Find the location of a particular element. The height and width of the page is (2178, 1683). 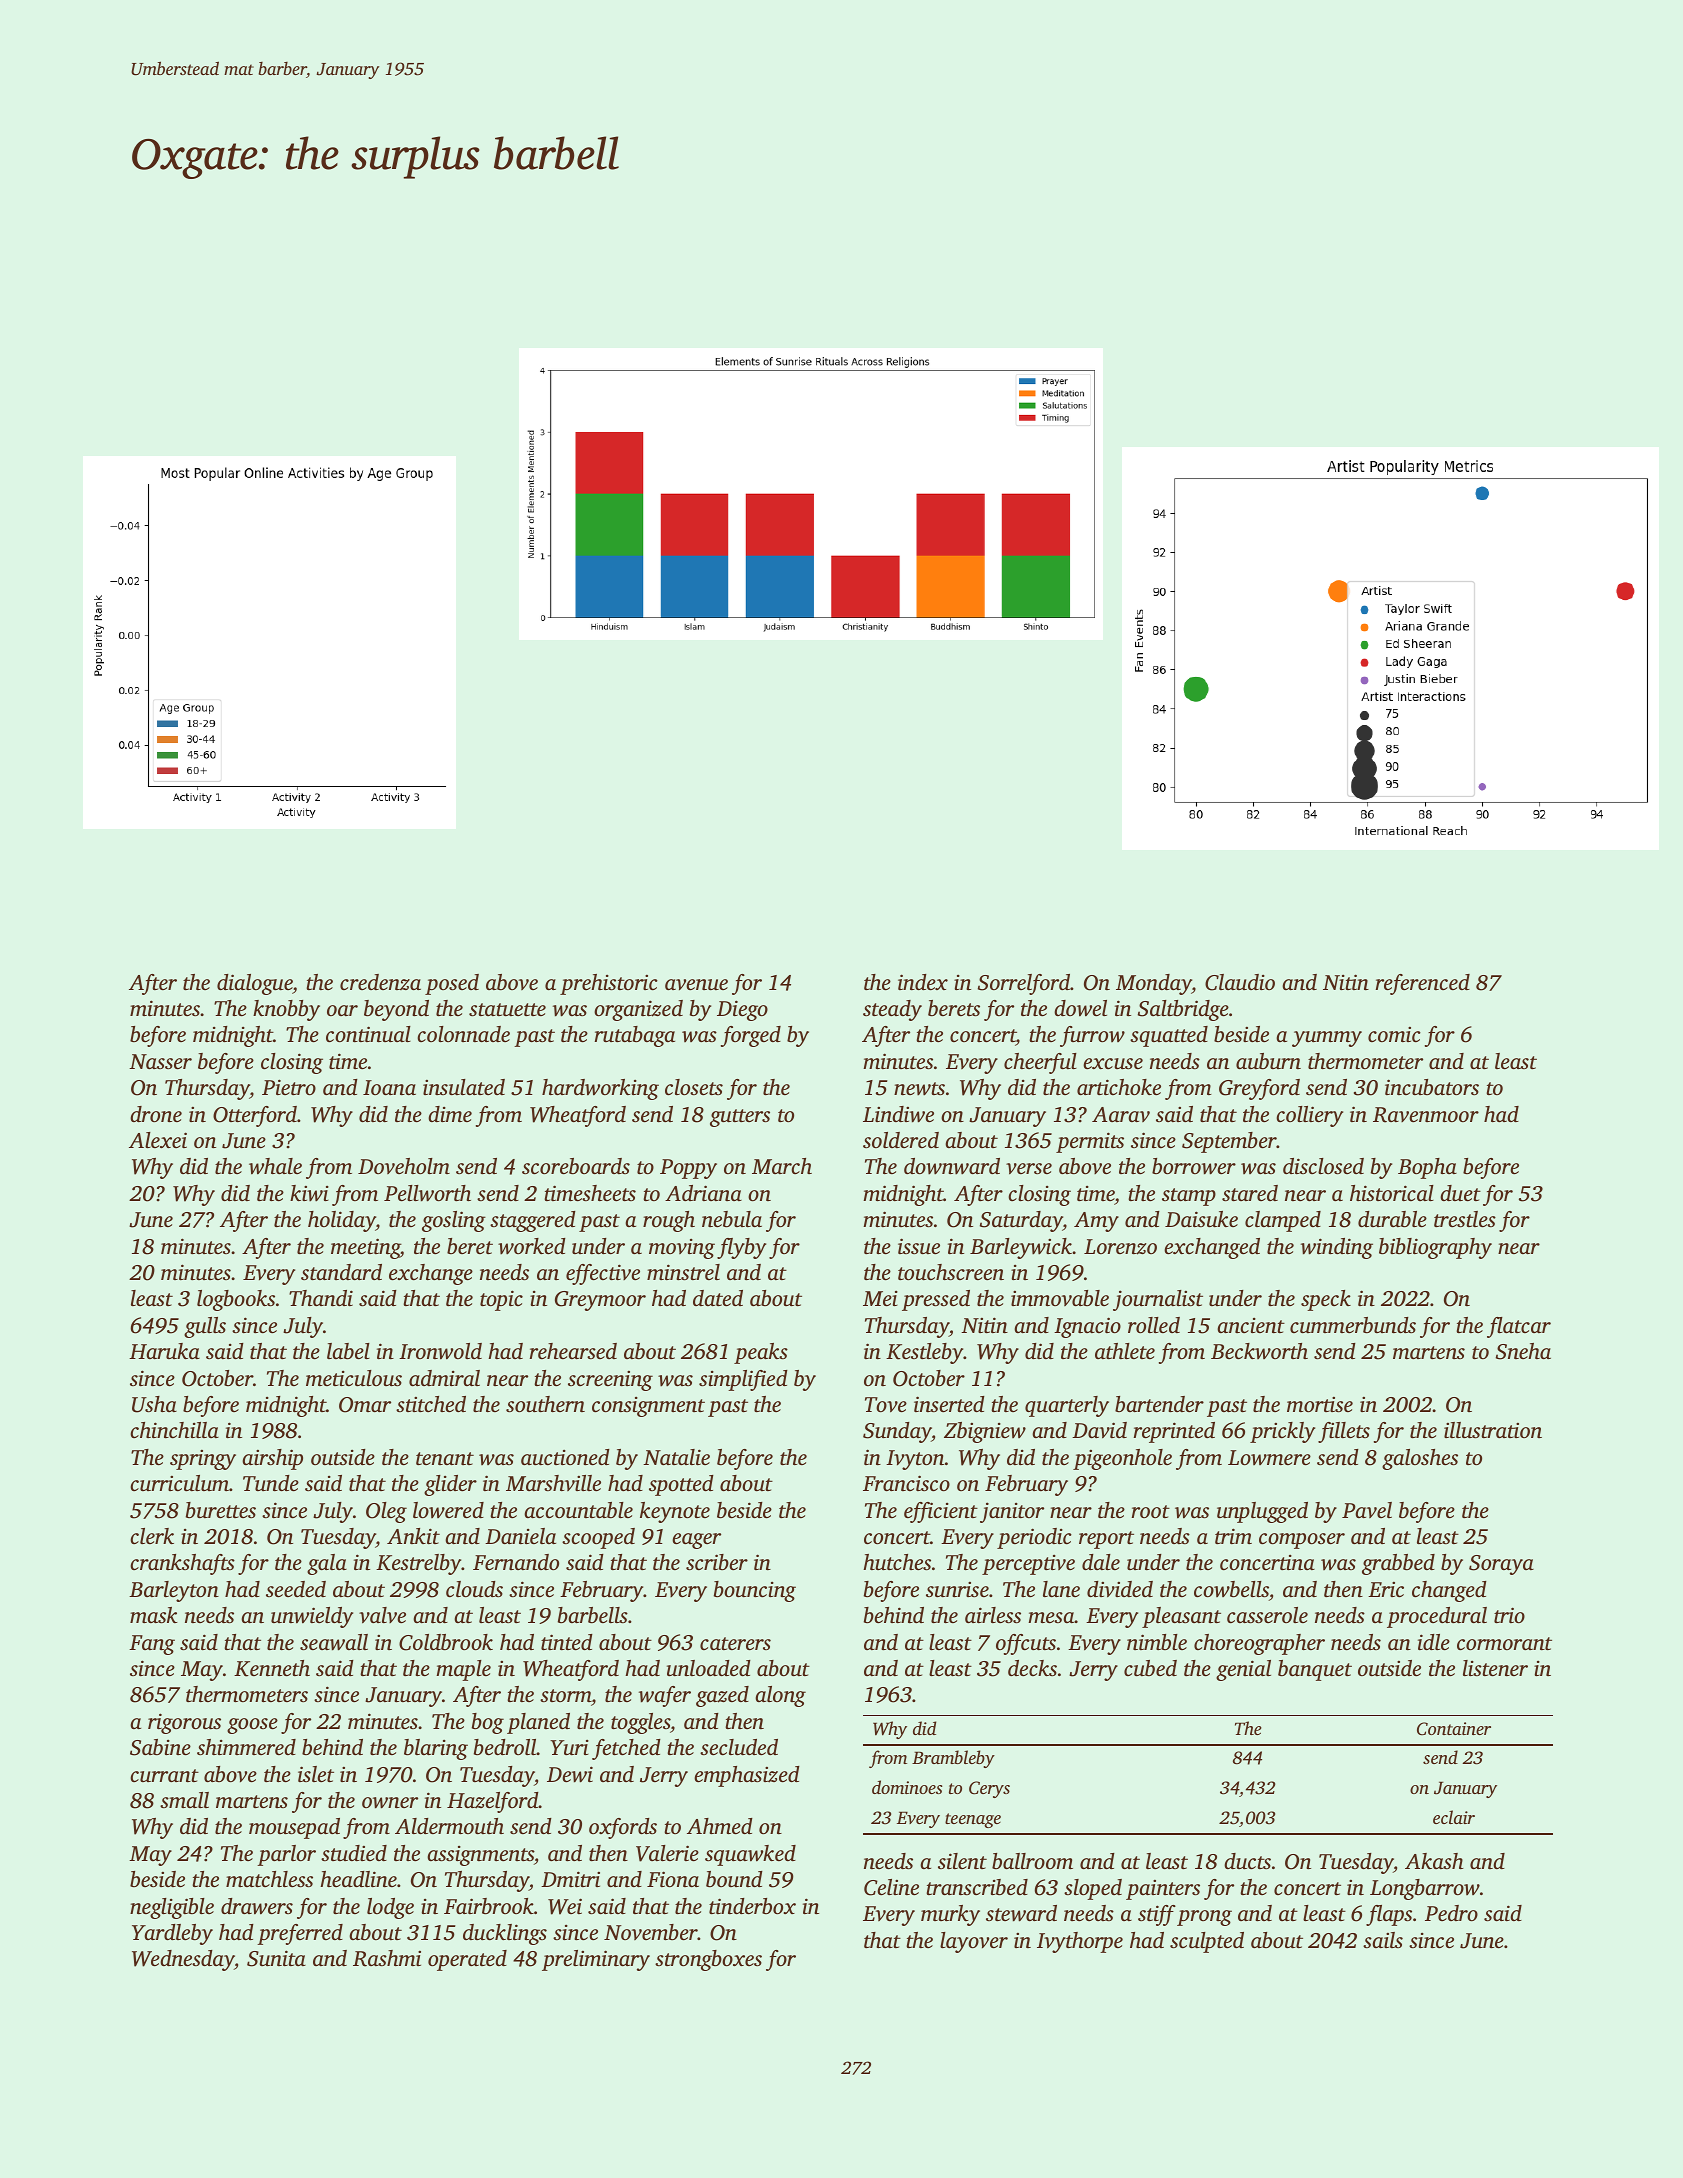

index is located at coordinates (923, 982).
